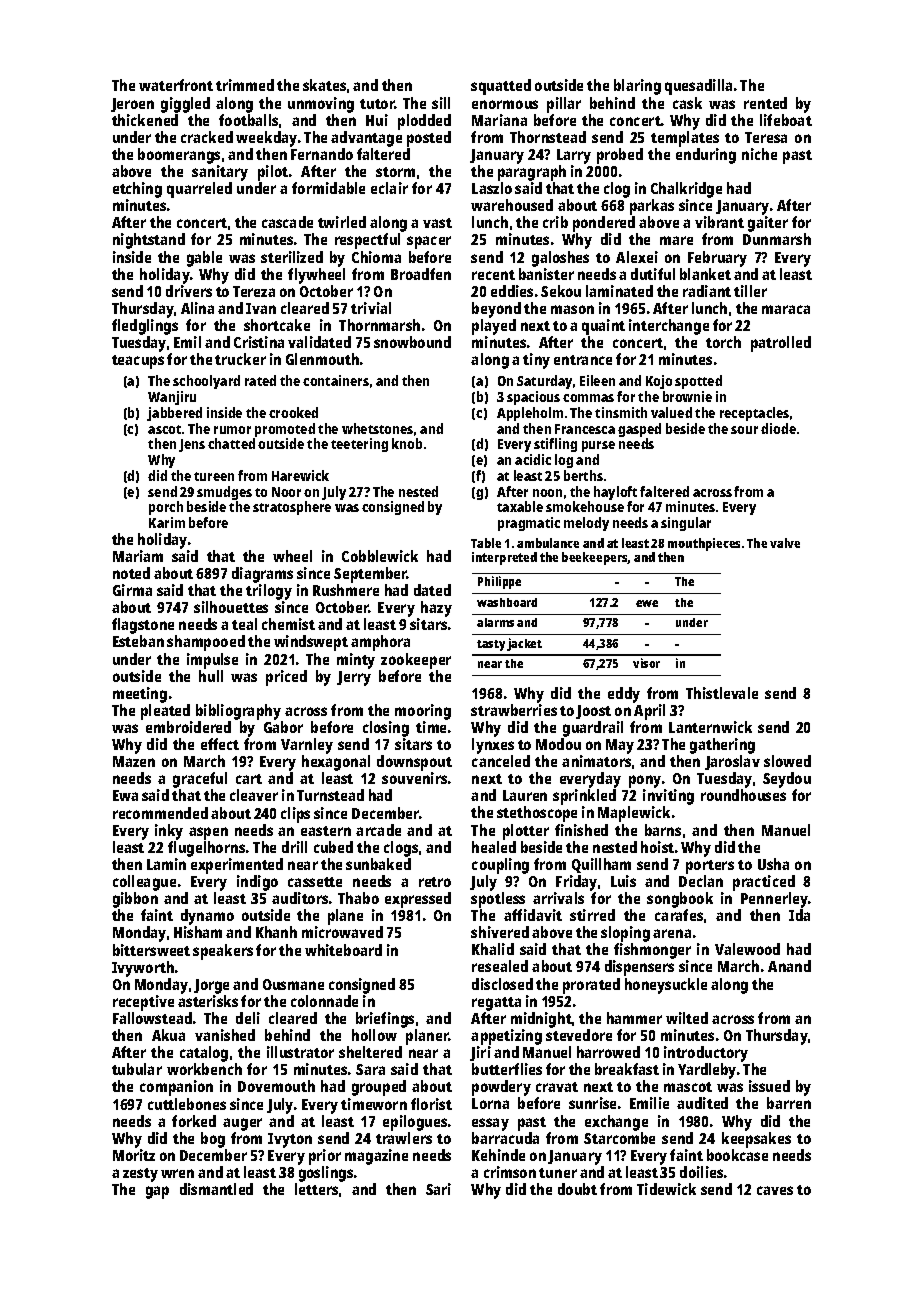 The height and width of the screenshot is (1308, 924). Describe the element at coordinates (659, 382) in the screenshot. I see `Kojo` at that location.
